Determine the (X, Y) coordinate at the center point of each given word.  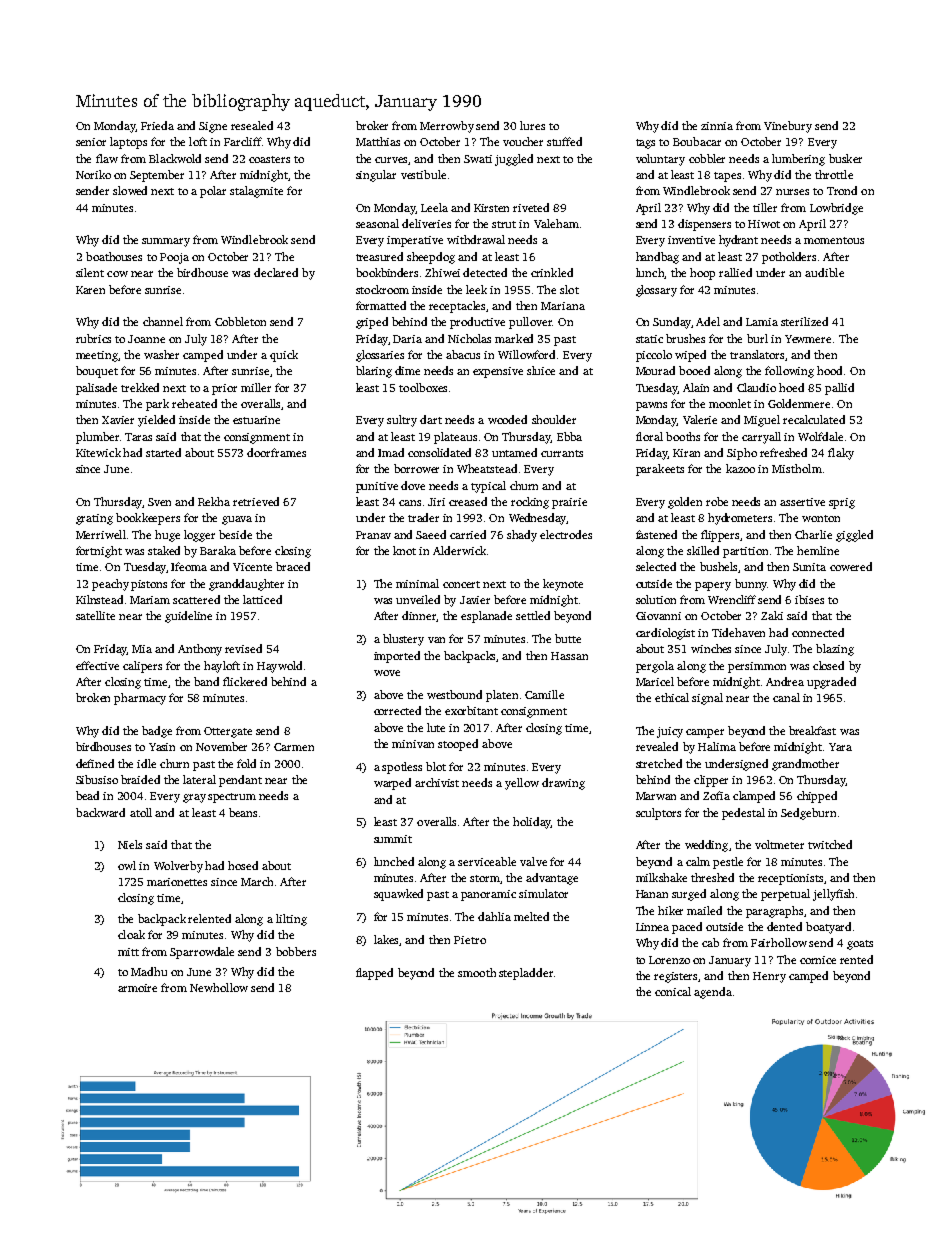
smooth (477, 972)
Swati (478, 159)
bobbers (296, 951)
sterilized (804, 321)
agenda (713, 993)
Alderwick (459, 550)
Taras (138, 437)
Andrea (785, 681)
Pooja (174, 258)
